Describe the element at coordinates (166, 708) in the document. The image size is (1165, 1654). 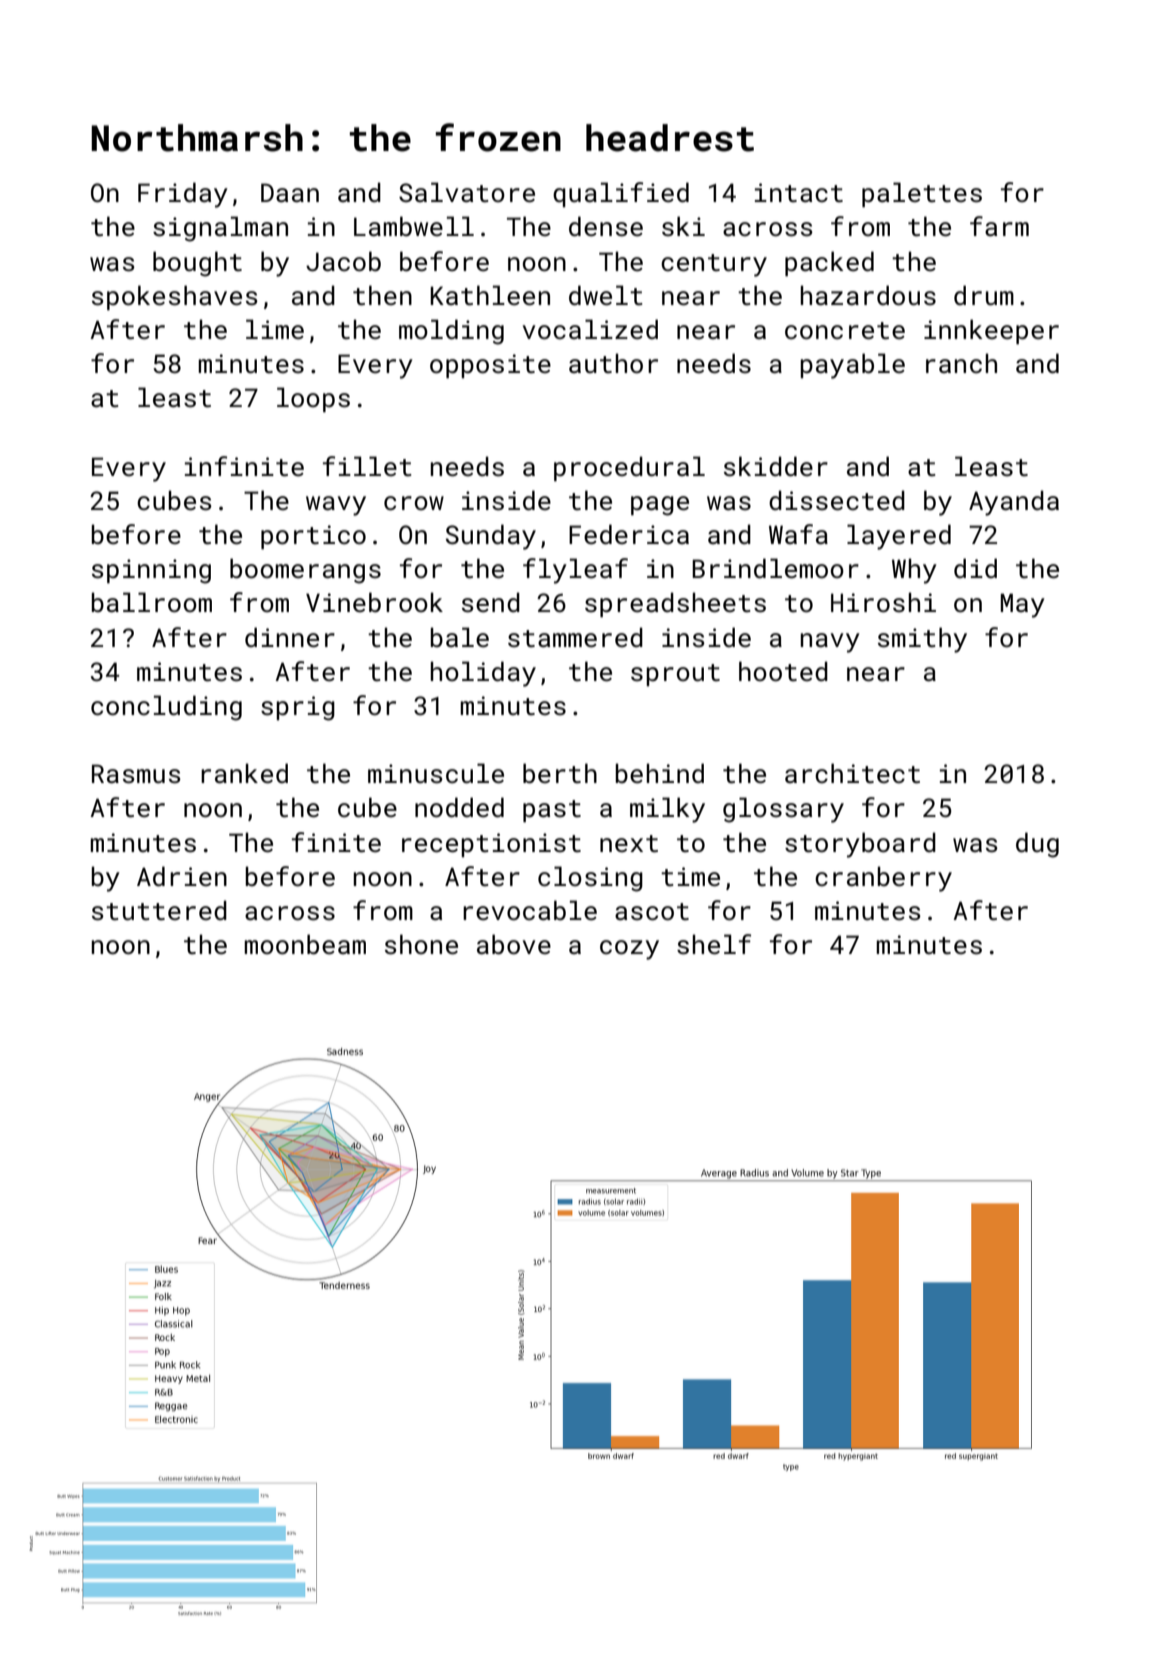
I see `concluding` at that location.
